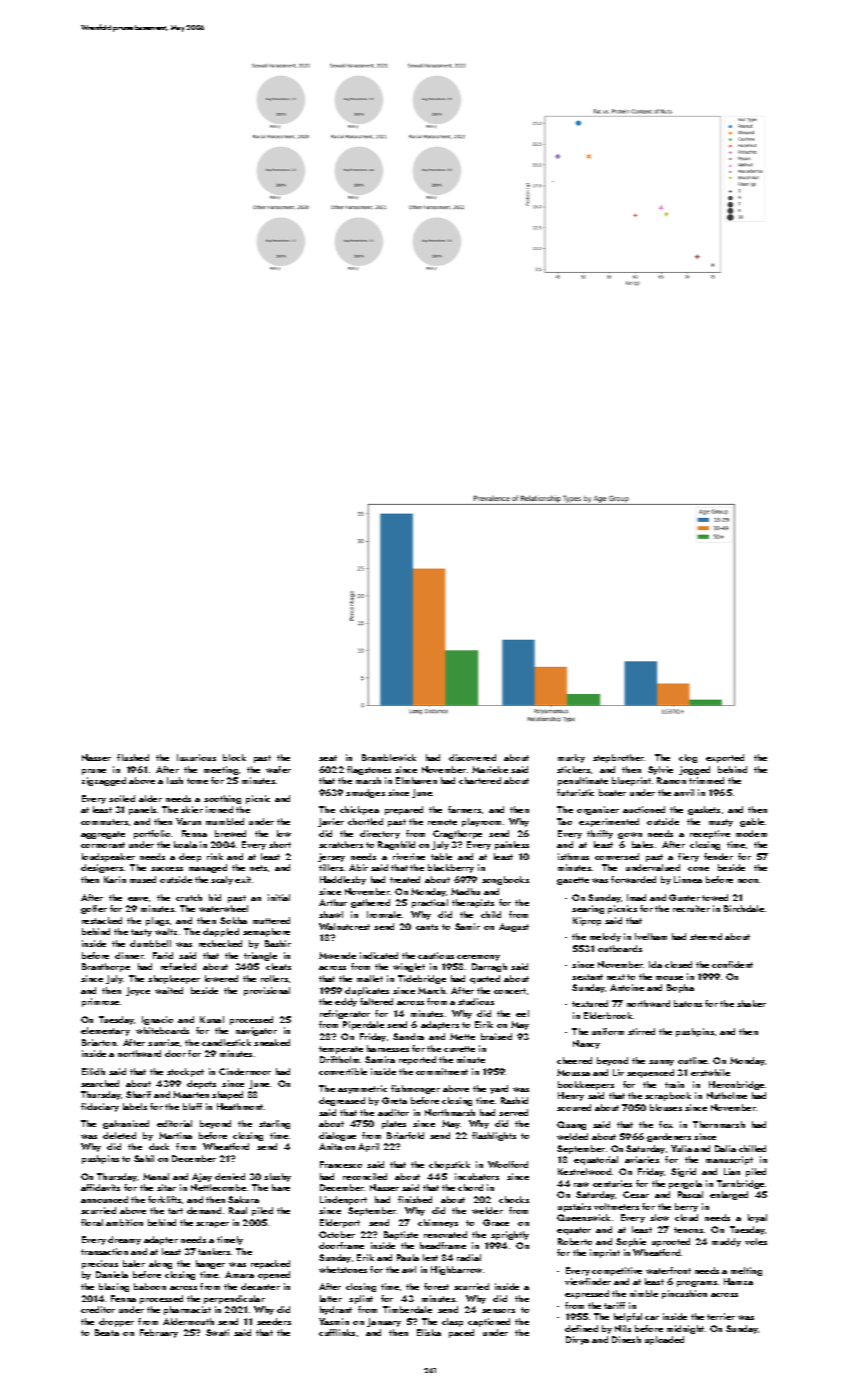  I want to click on outboards, so click(620, 948).
